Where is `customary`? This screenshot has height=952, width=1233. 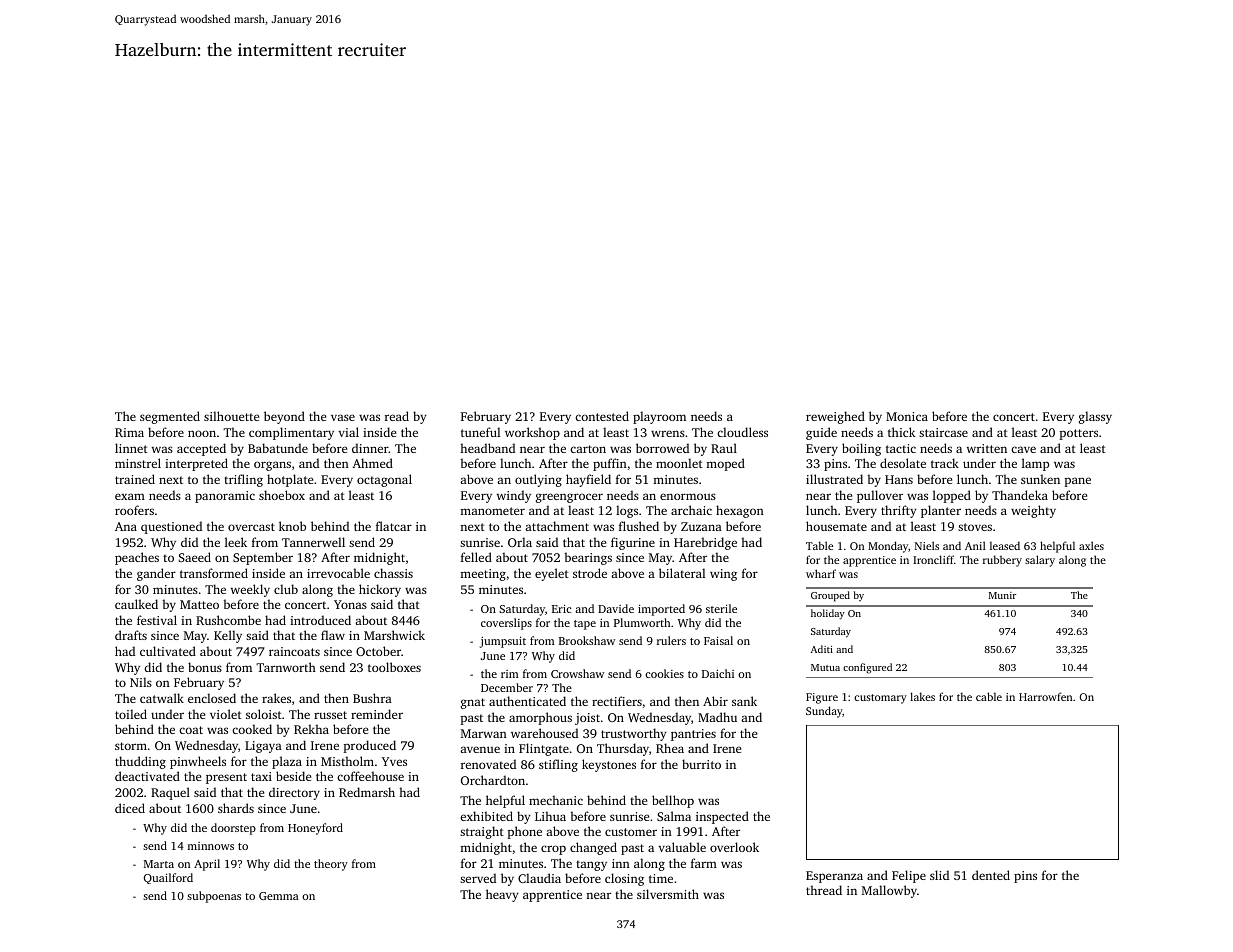
customary is located at coordinates (880, 699).
